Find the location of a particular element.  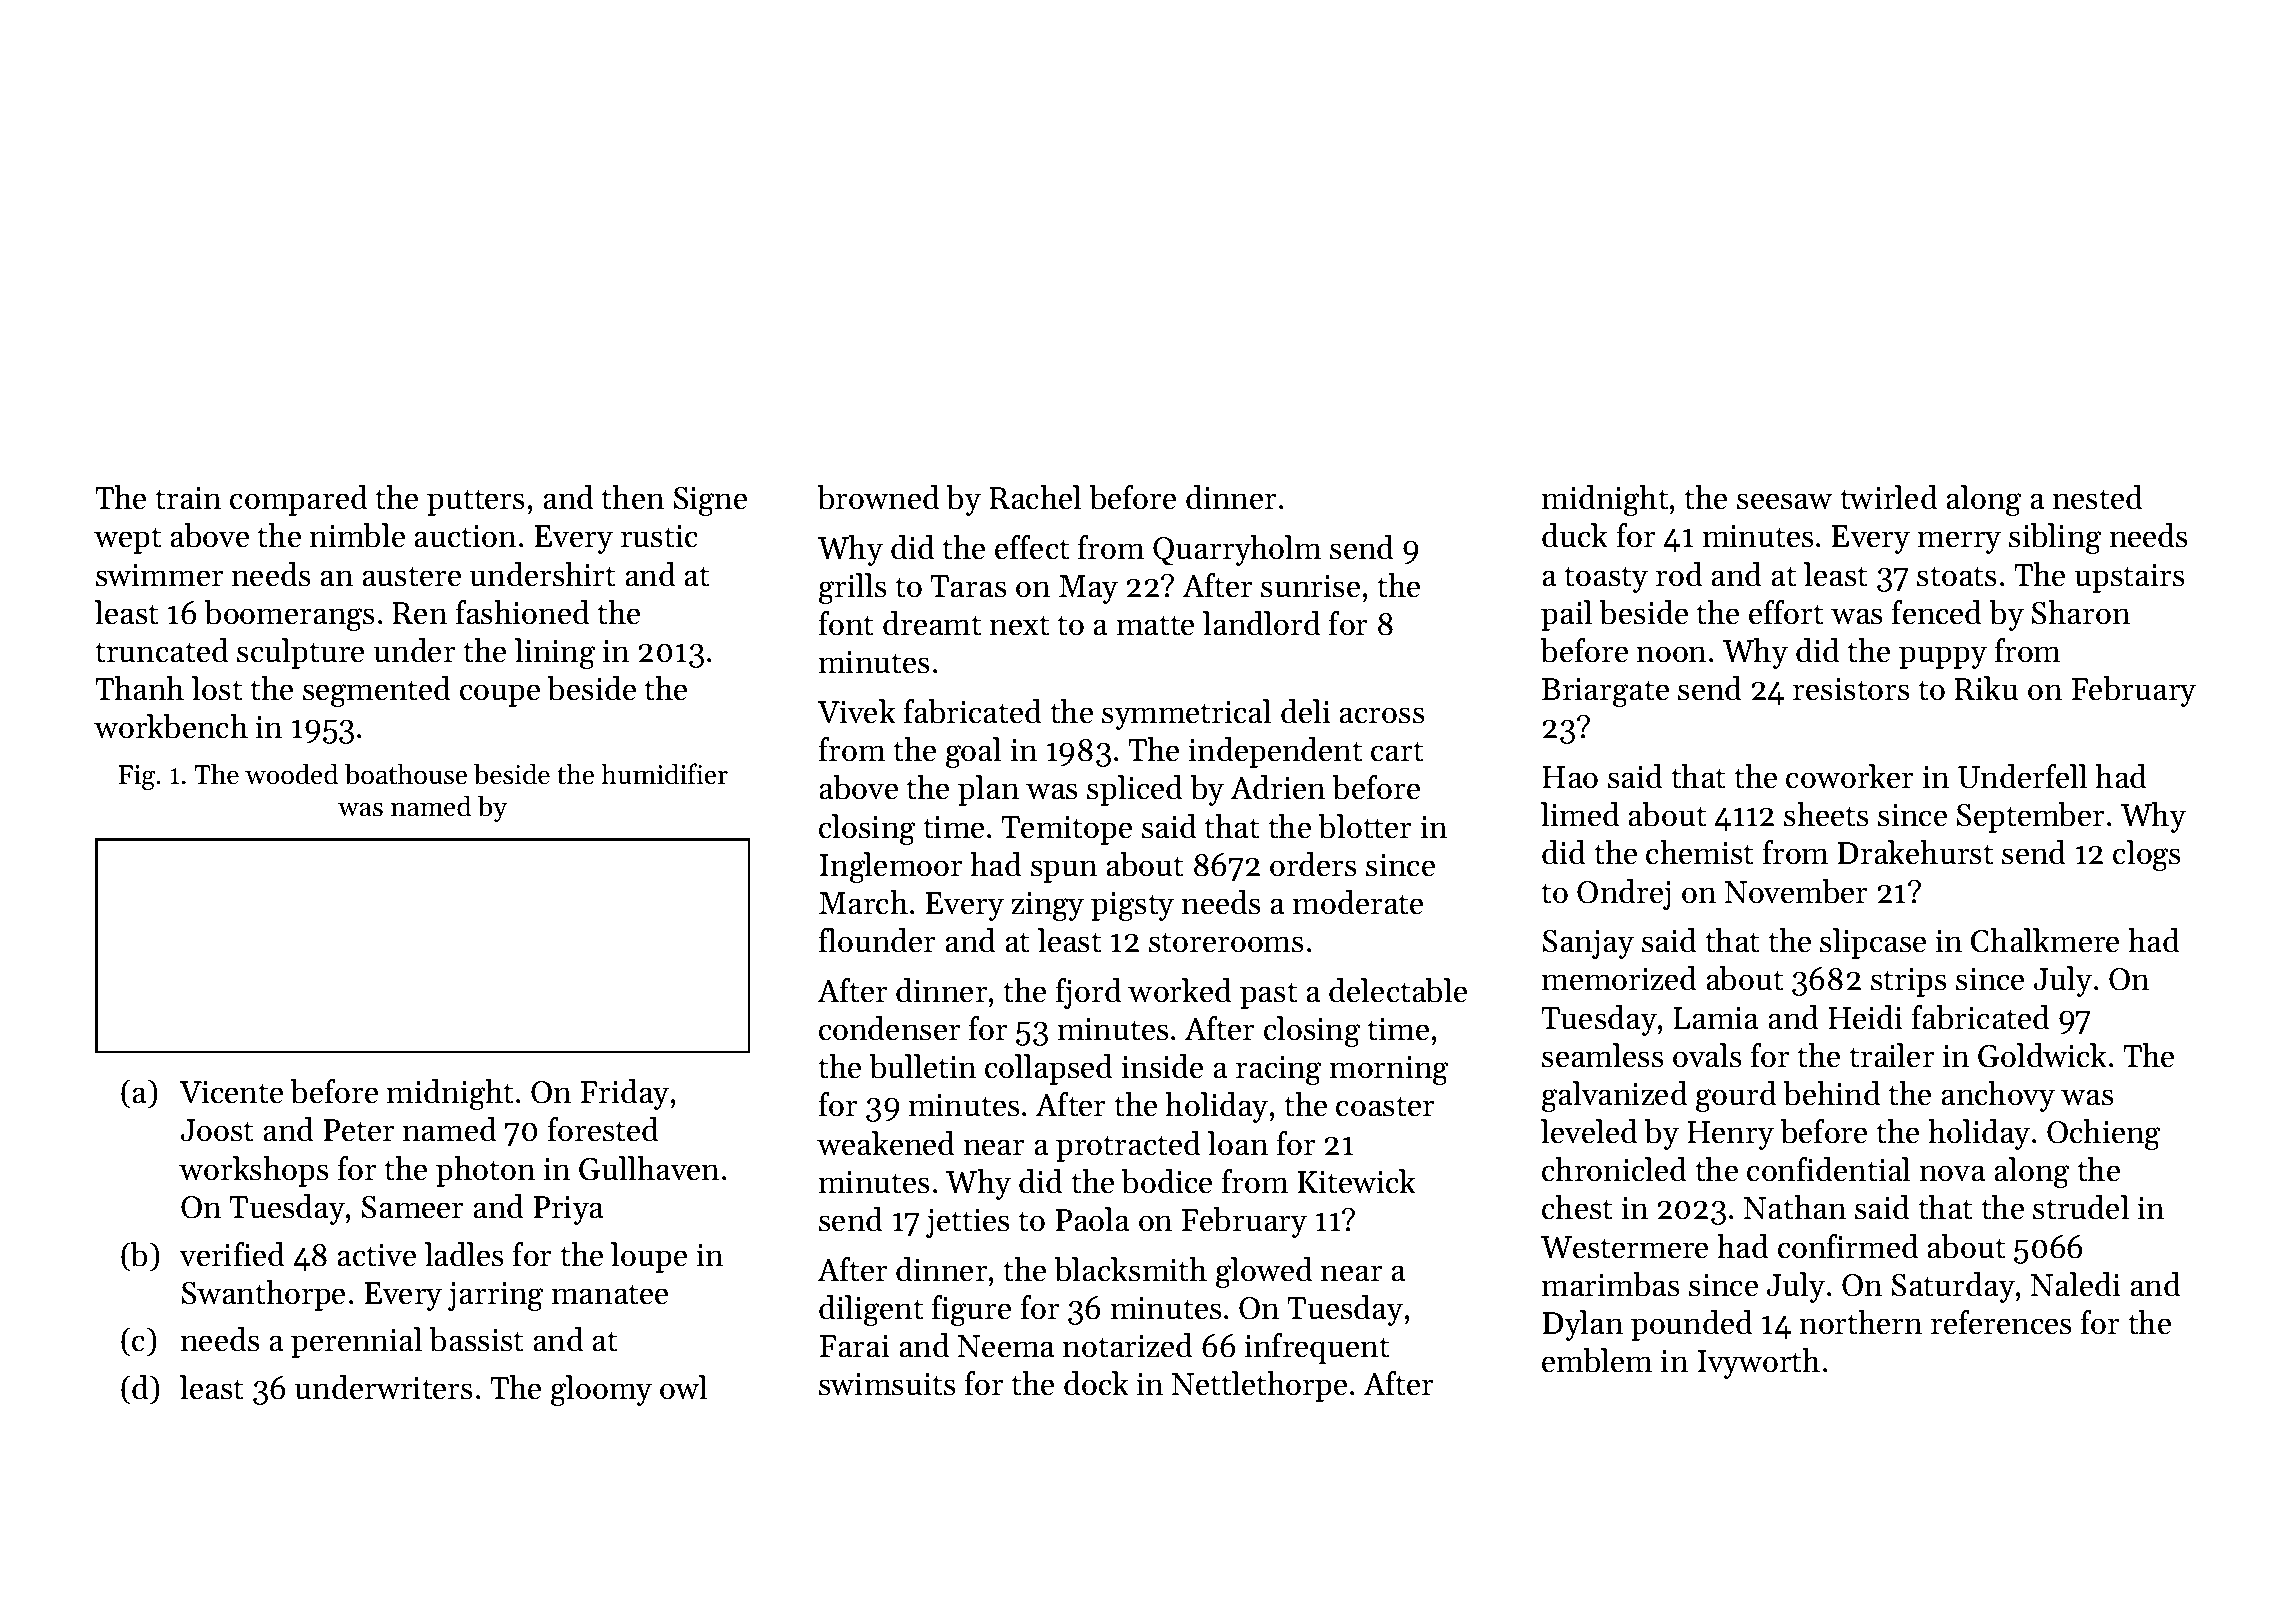

pail is located at coordinates (1566, 615).
